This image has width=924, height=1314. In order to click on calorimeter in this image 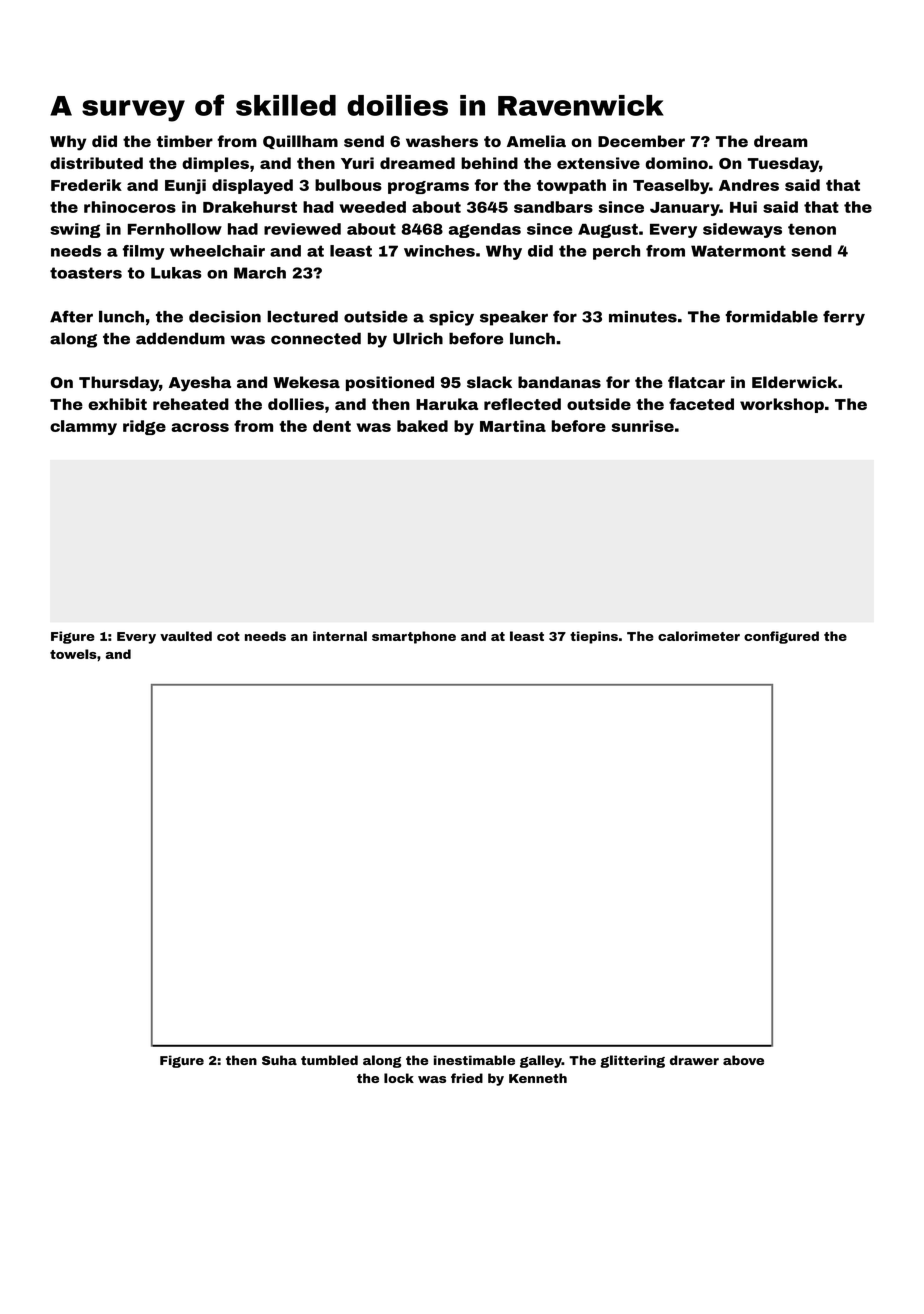, I will do `click(699, 636)`.
